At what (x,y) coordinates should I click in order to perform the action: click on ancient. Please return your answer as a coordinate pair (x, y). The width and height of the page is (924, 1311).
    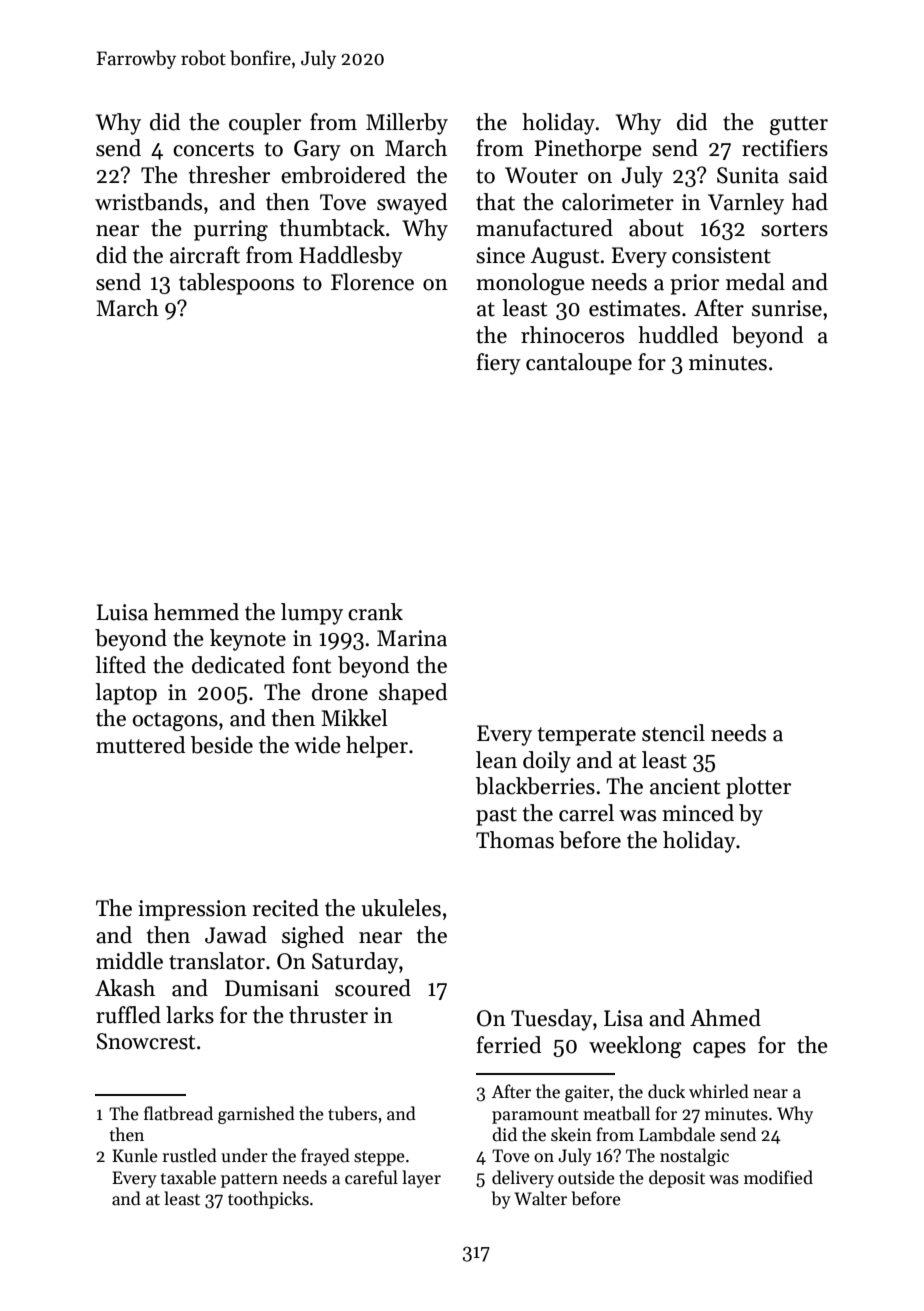
    Looking at the image, I should click on (685, 786).
